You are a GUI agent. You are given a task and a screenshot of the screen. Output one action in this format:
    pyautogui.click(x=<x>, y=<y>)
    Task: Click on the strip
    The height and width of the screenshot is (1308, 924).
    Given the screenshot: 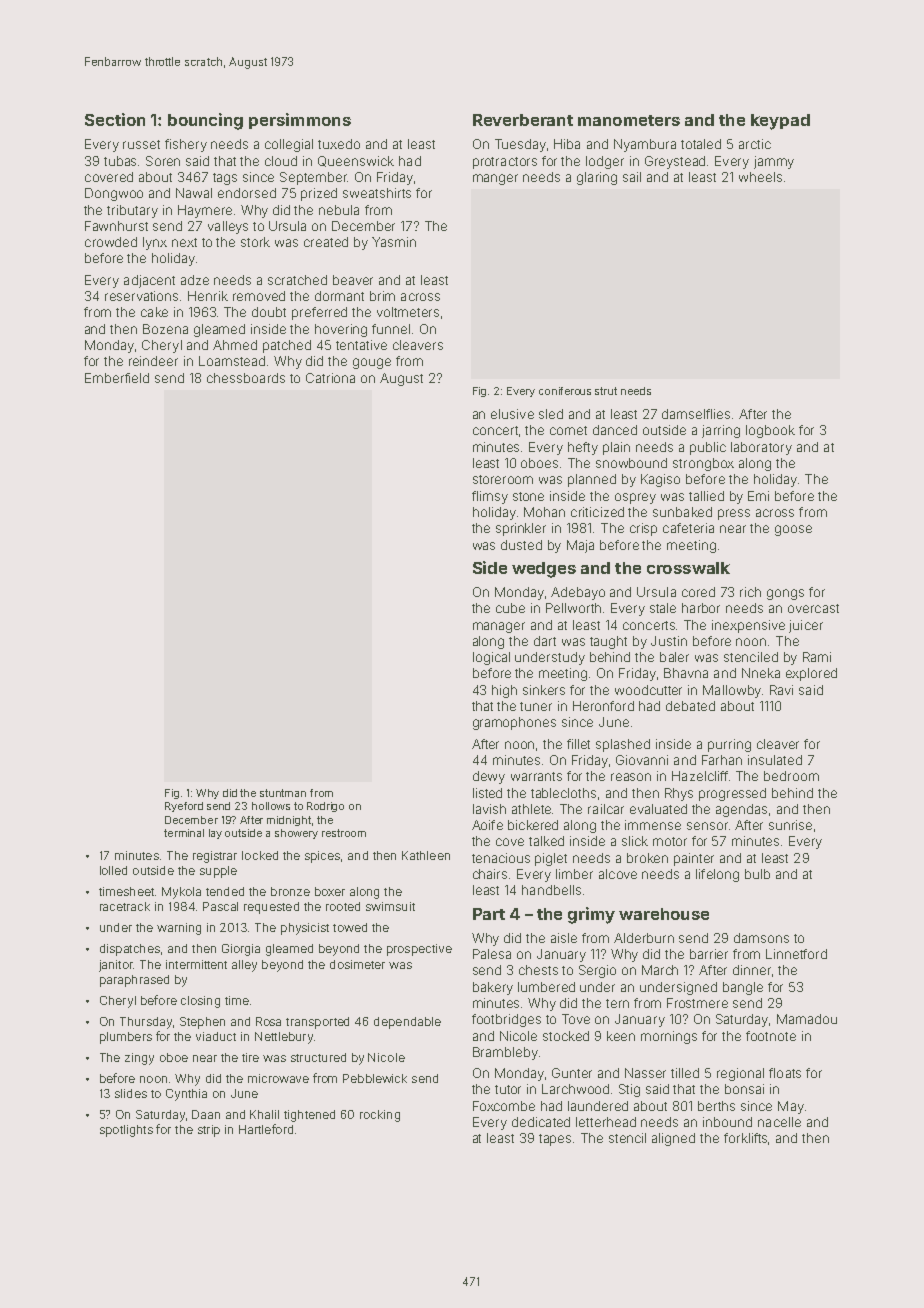 What is the action you would take?
    pyautogui.click(x=209, y=1131)
